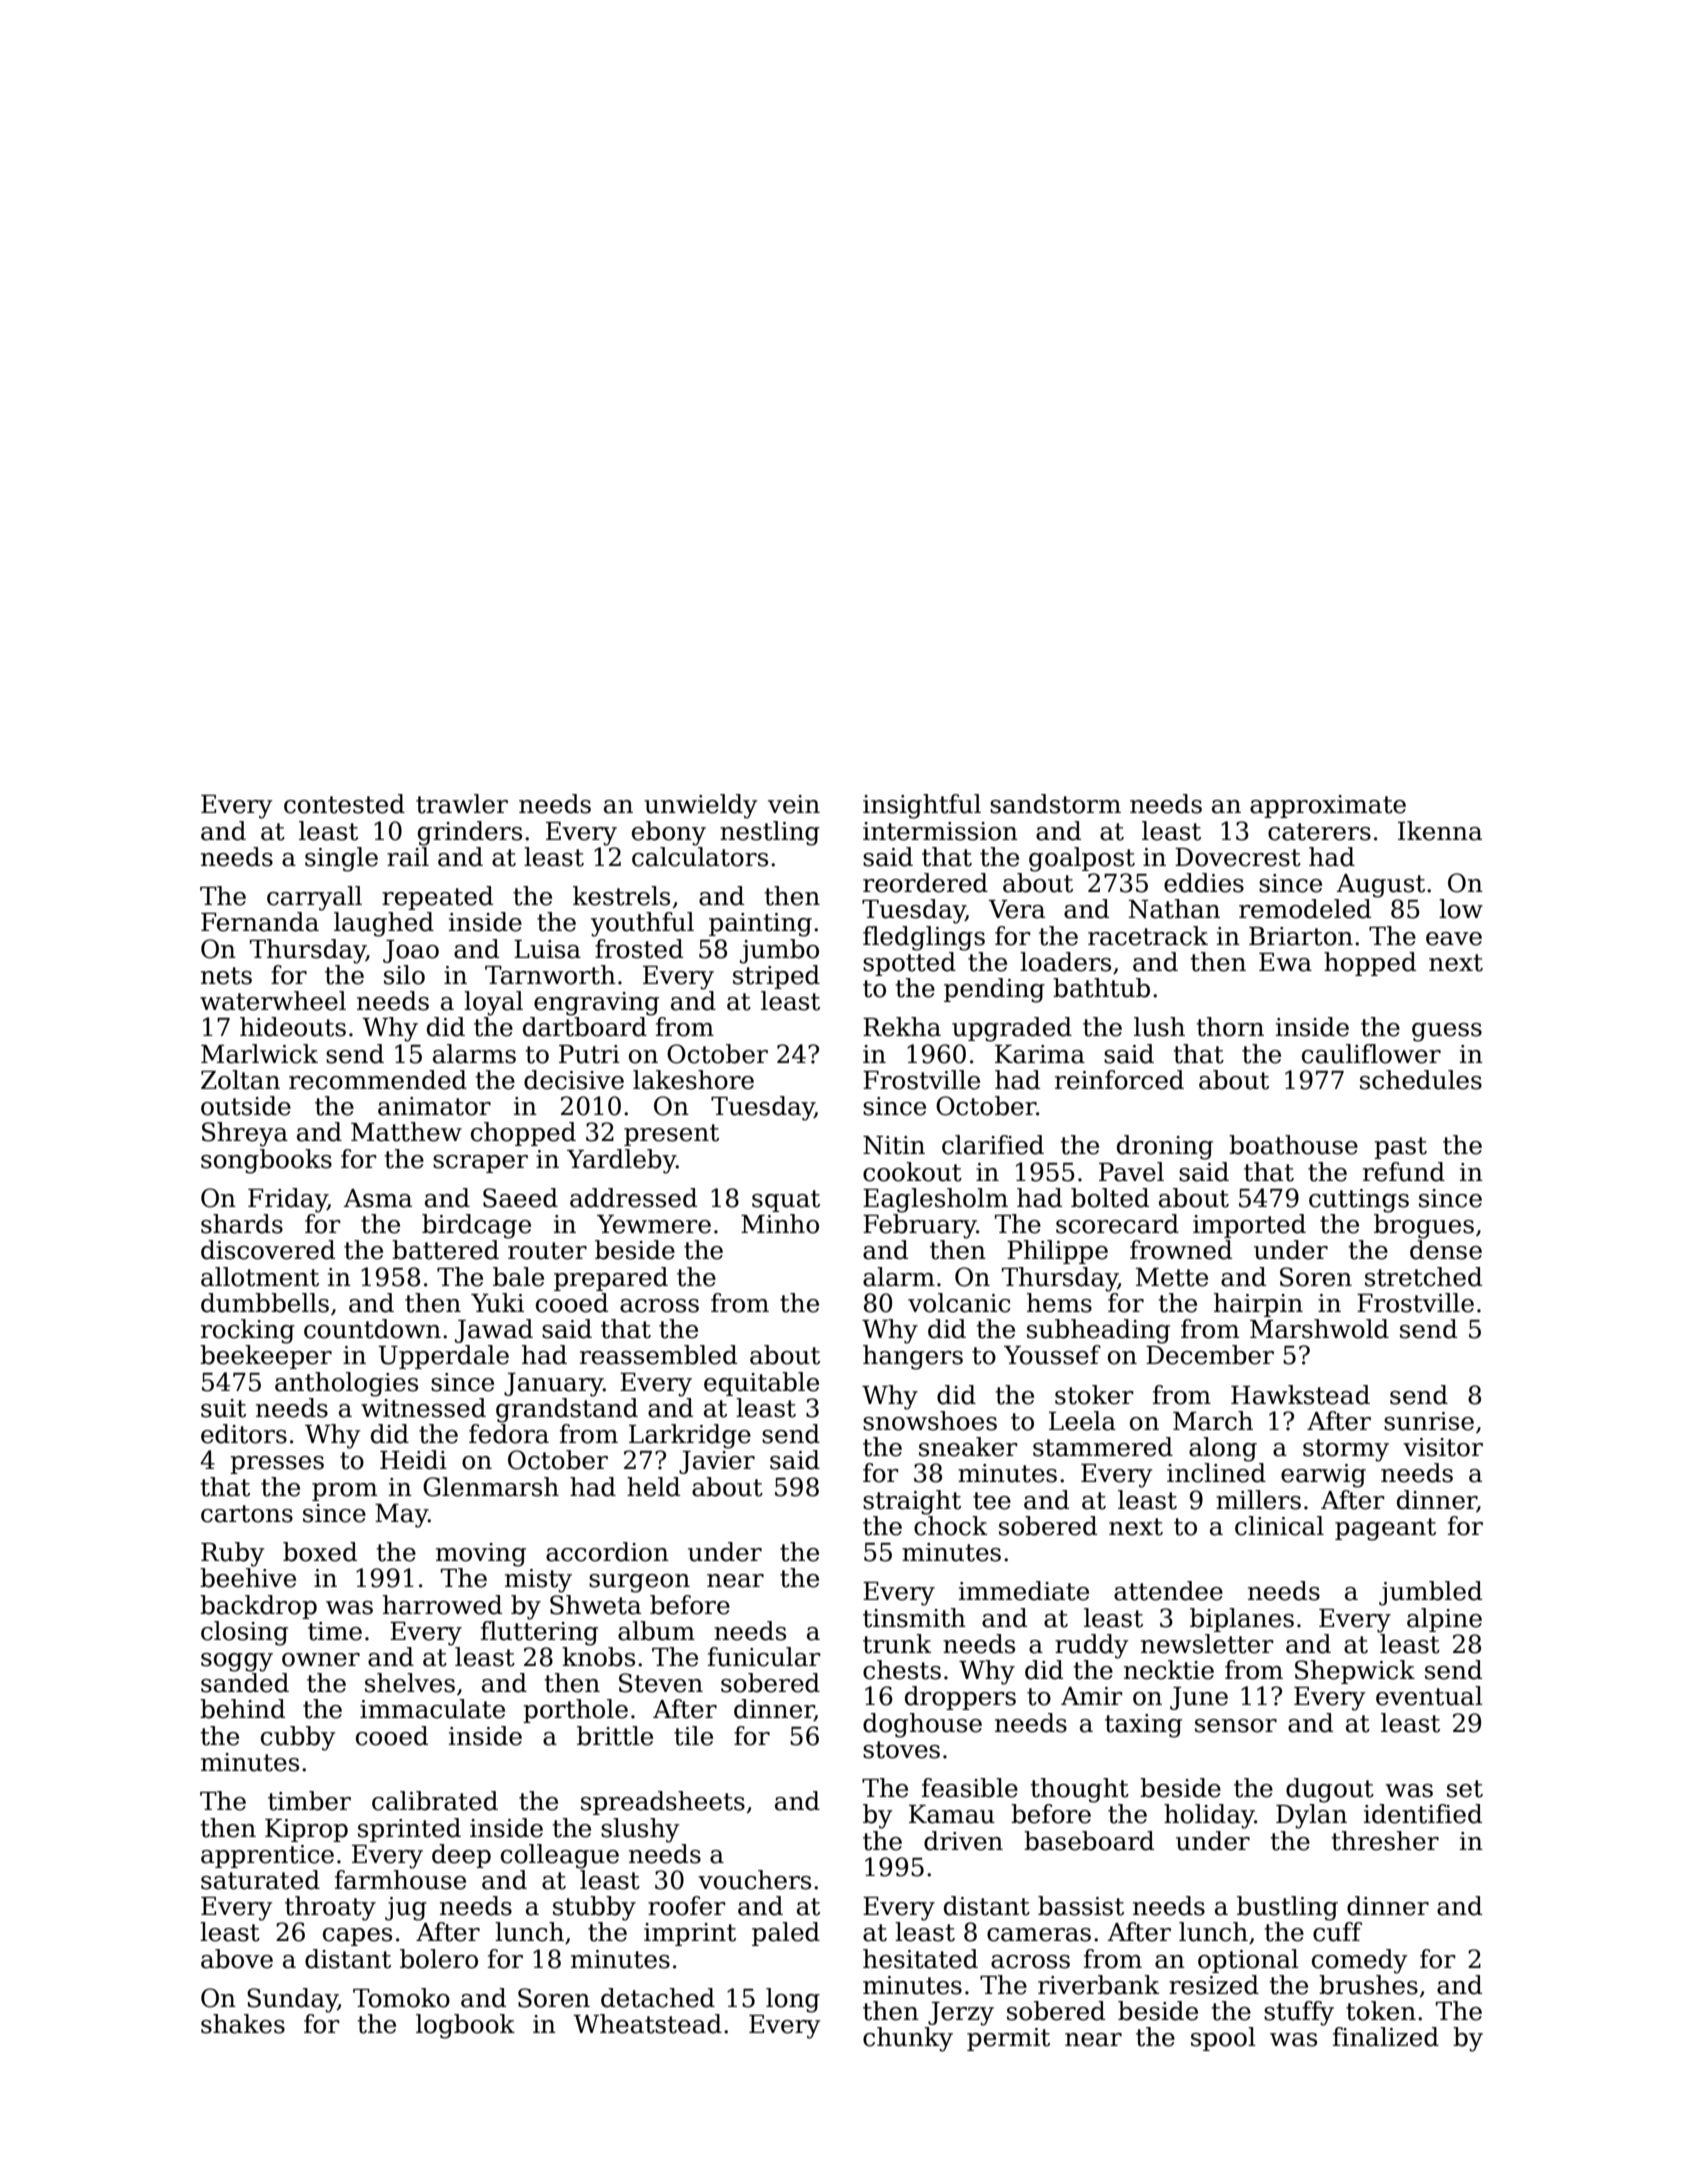  I want to click on Leela, so click(1082, 1421).
